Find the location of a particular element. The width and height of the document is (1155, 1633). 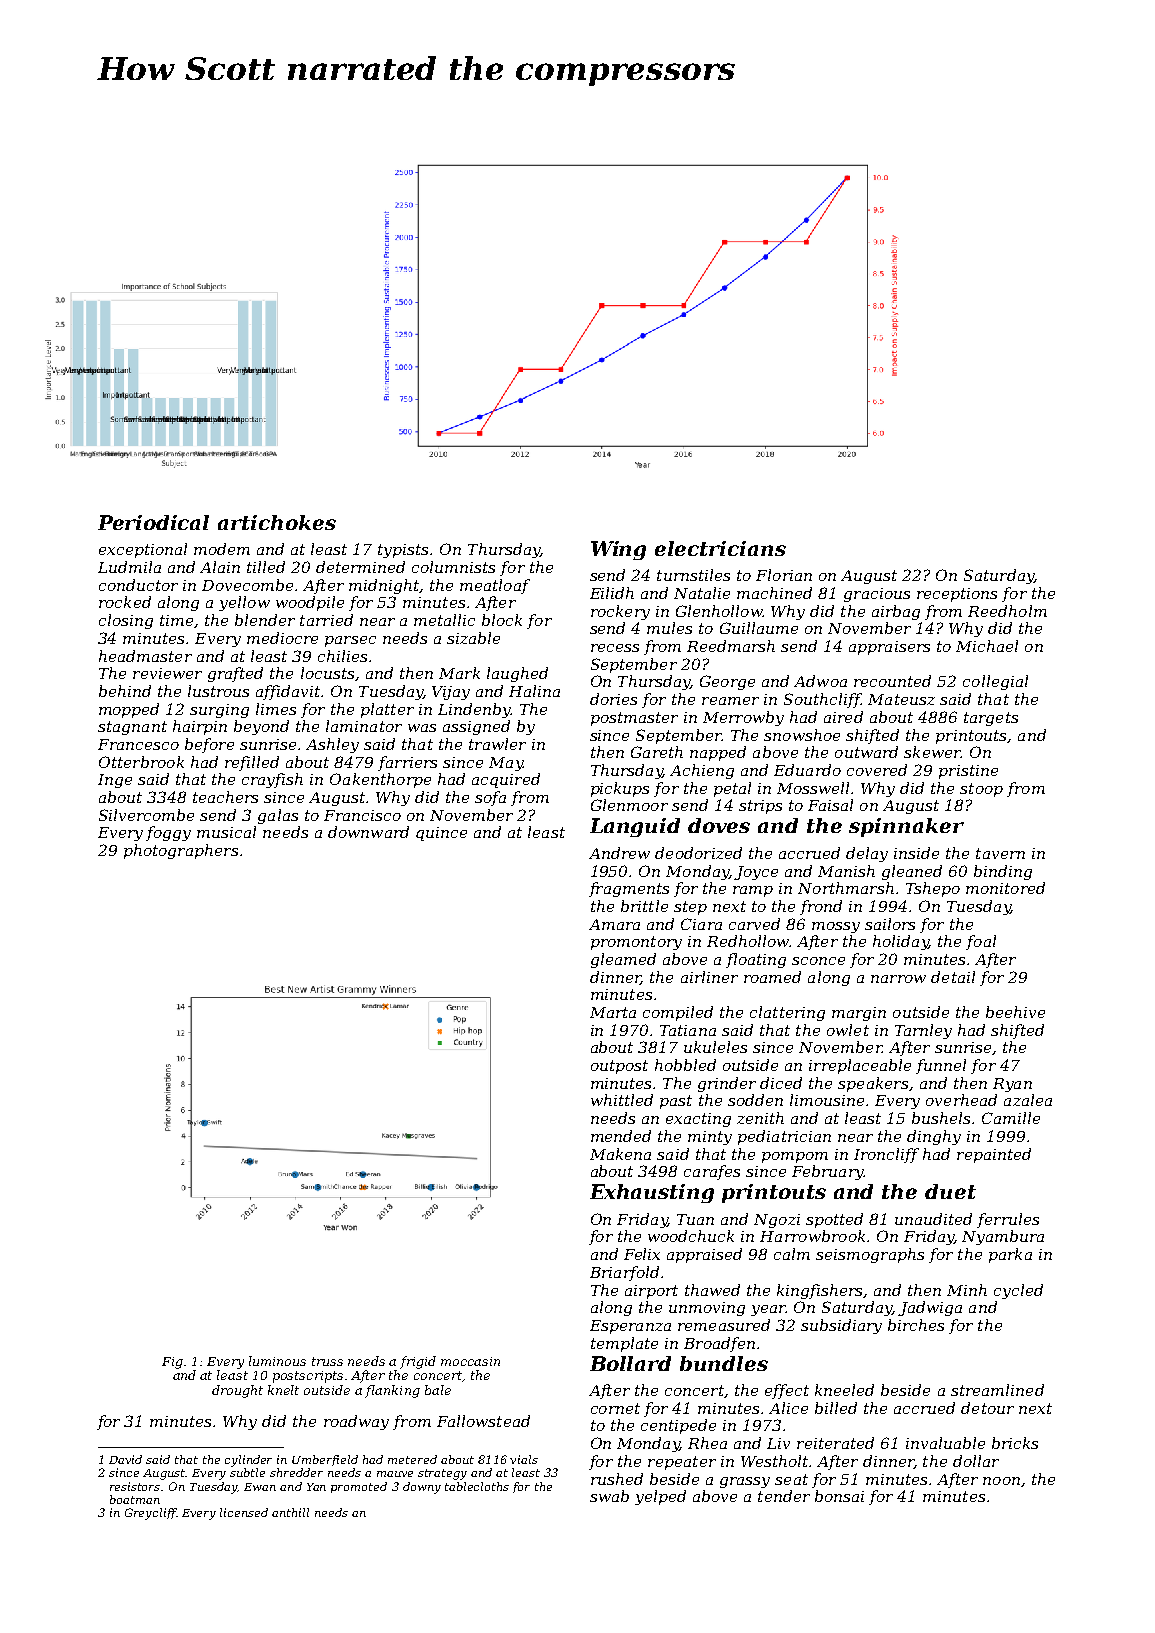

whittled is located at coordinates (622, 1100).
